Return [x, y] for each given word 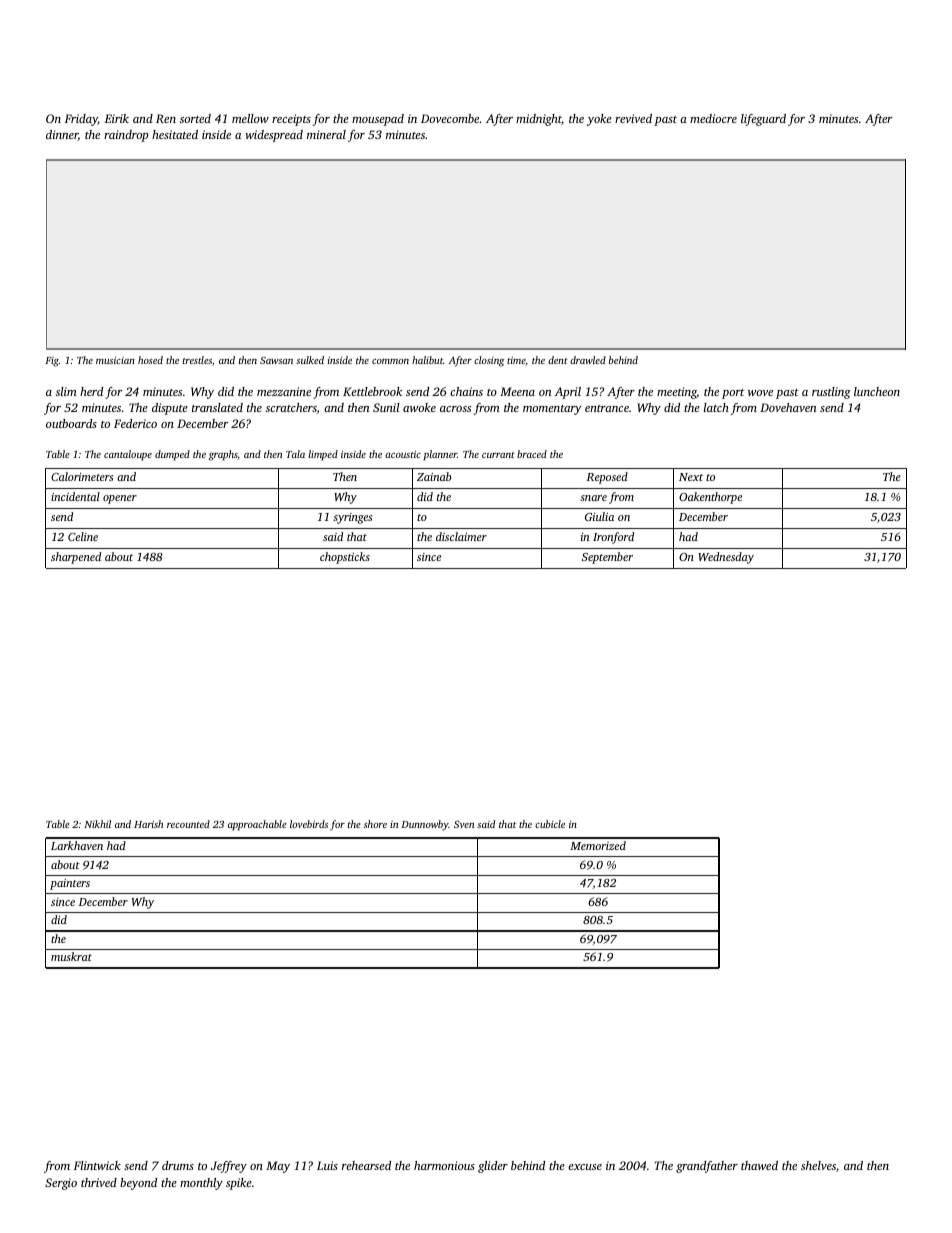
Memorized [598, 845]
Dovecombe [450, 118]
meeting [677, 393]
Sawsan [276, 360]
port [733, 394]
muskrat [71, 956]
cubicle [550, 824]
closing [489, 361]
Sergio [61, 1184]
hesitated [175, 134]
